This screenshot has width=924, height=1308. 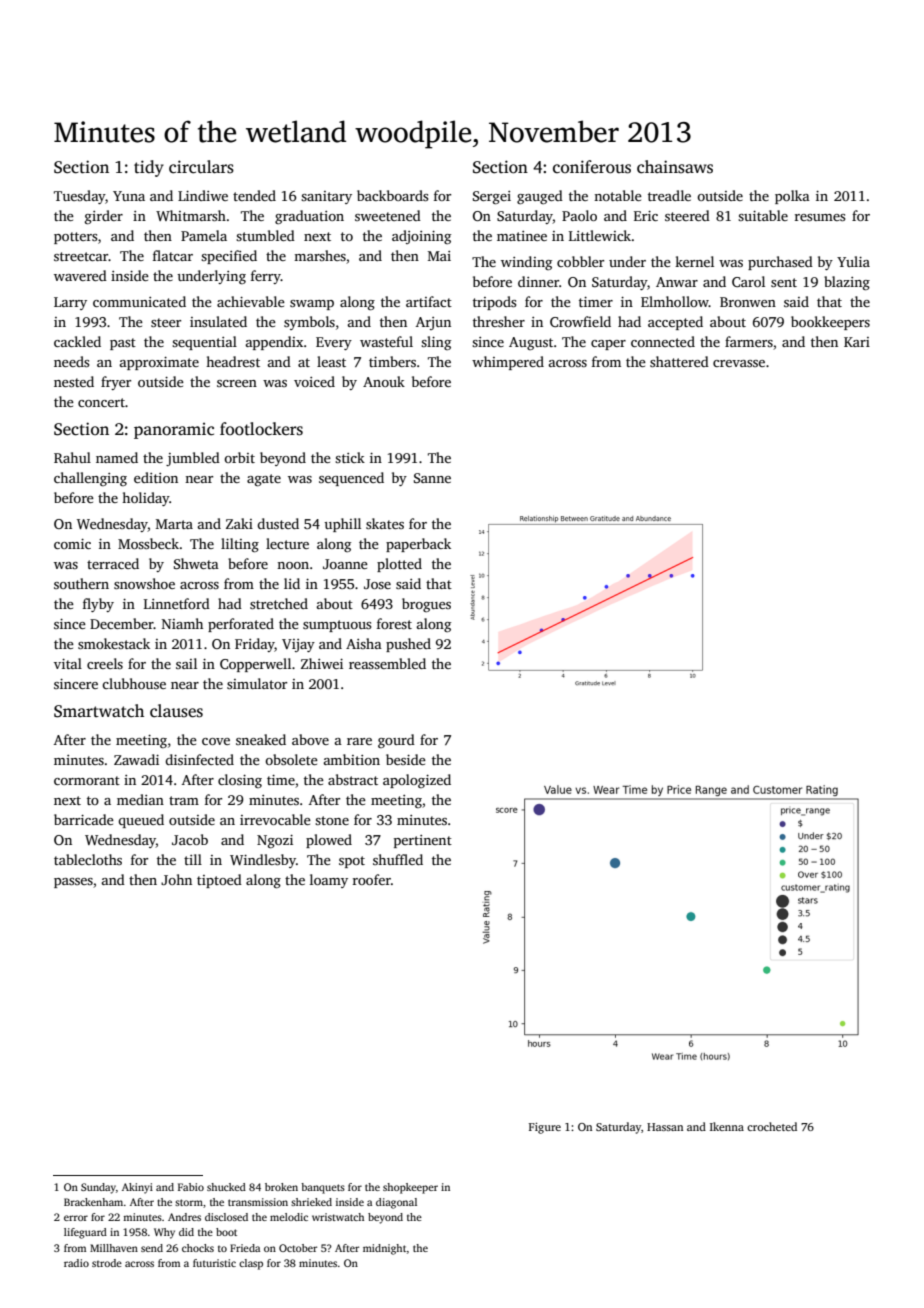 I want to click on Kari, so click(x=857, y=342).
